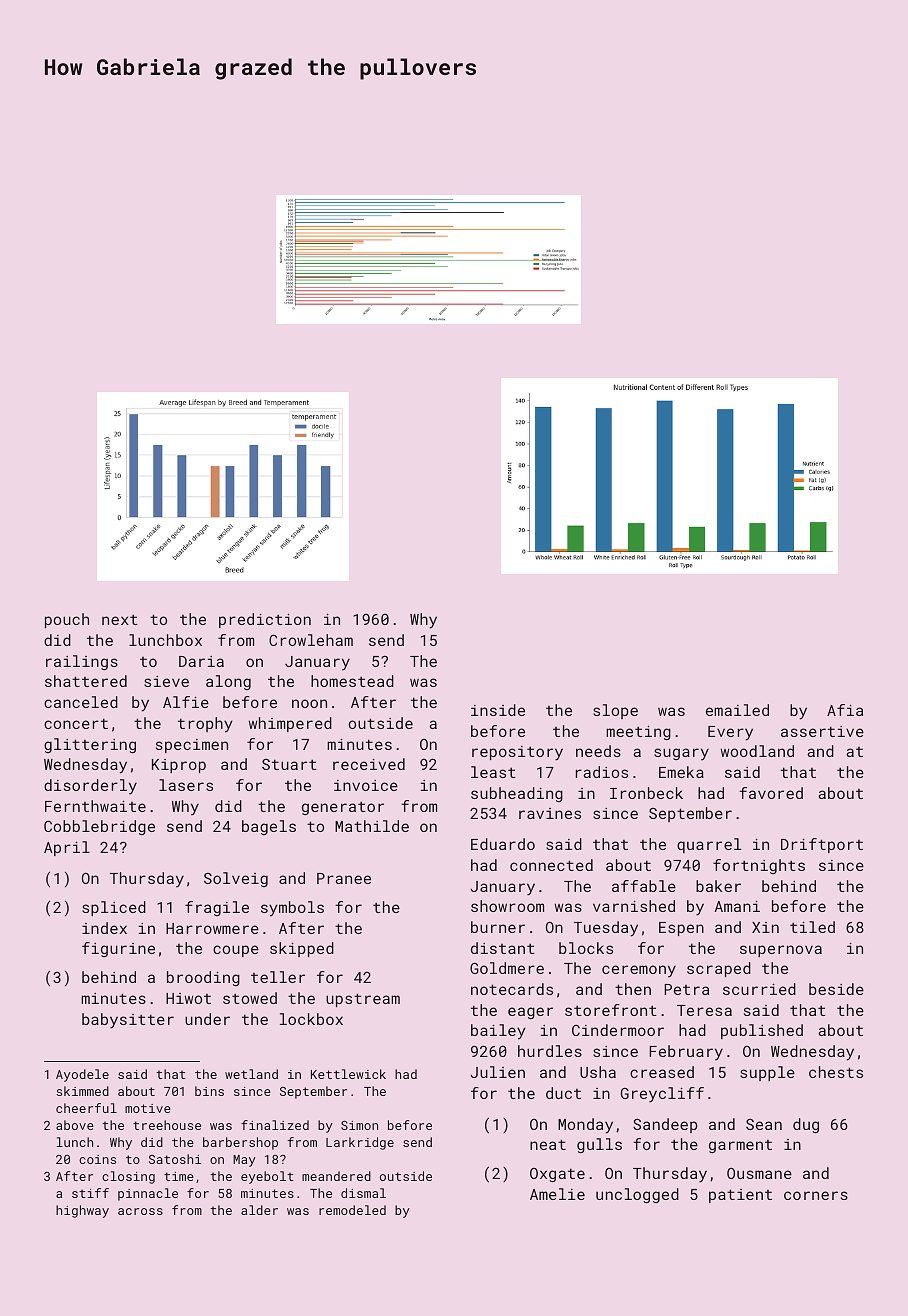  I want to click on stiff, so click(90, 1193).
